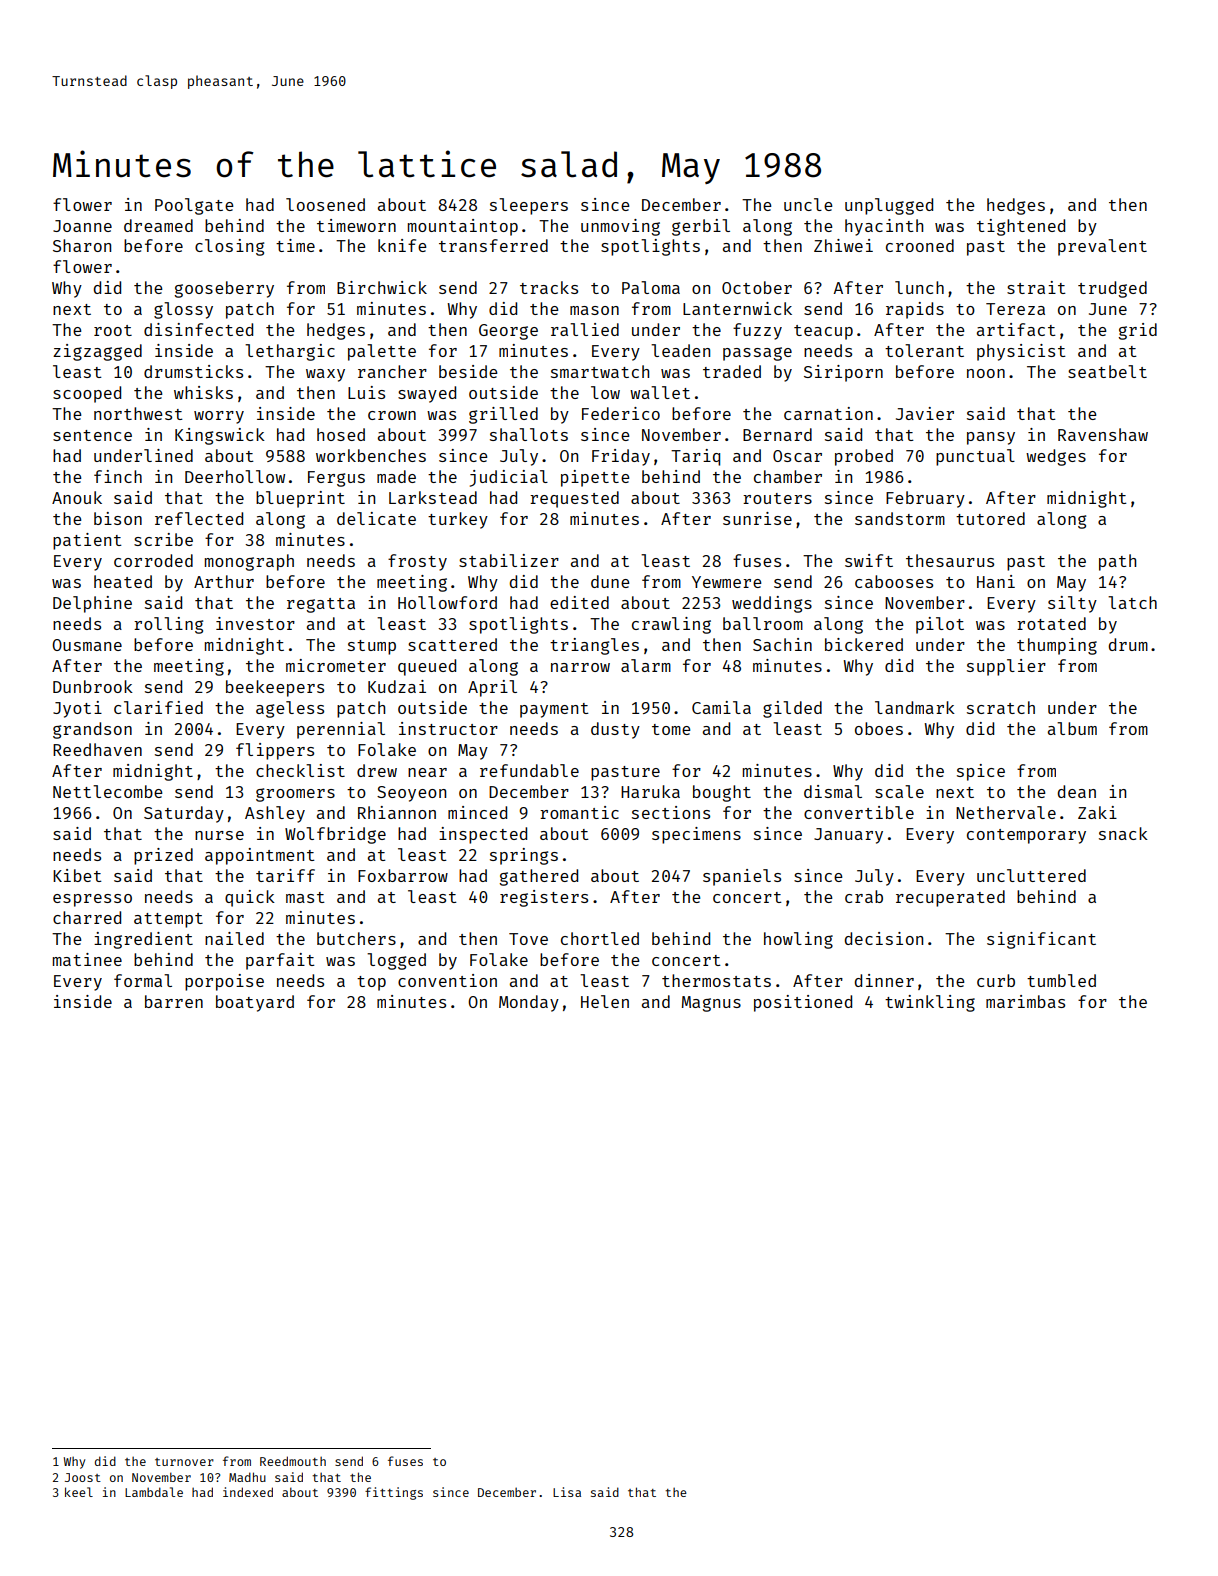 Image resolution: width=1218 pixels, height=1576 pixels. Describe the element at coordinates (394, 1493) in the image. I see `fittings` at that location.
